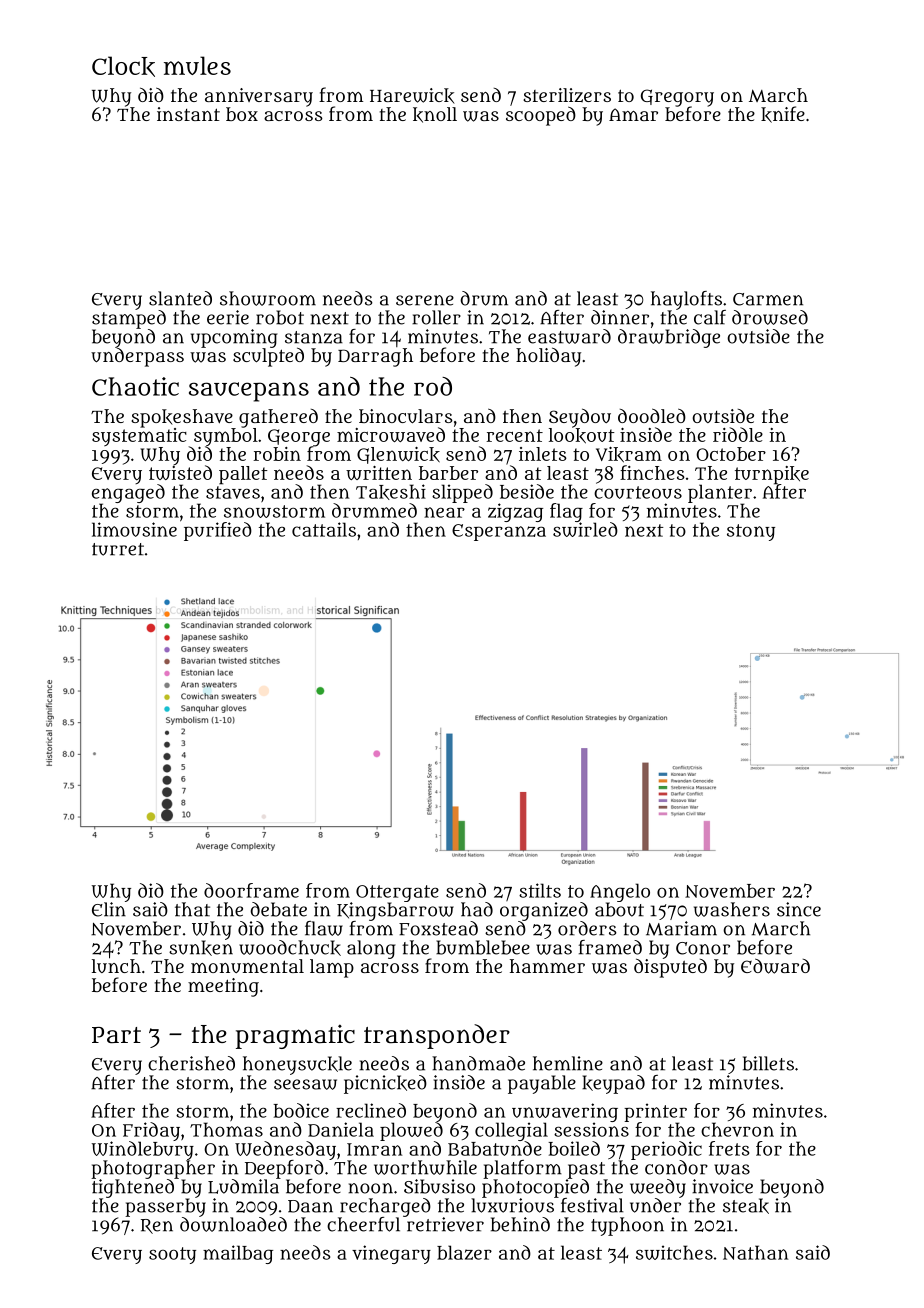 This screenshot has height=1308, width=924. Describe the element at coordinates (242, 114) in the screenshot. I see `box` at that location.
